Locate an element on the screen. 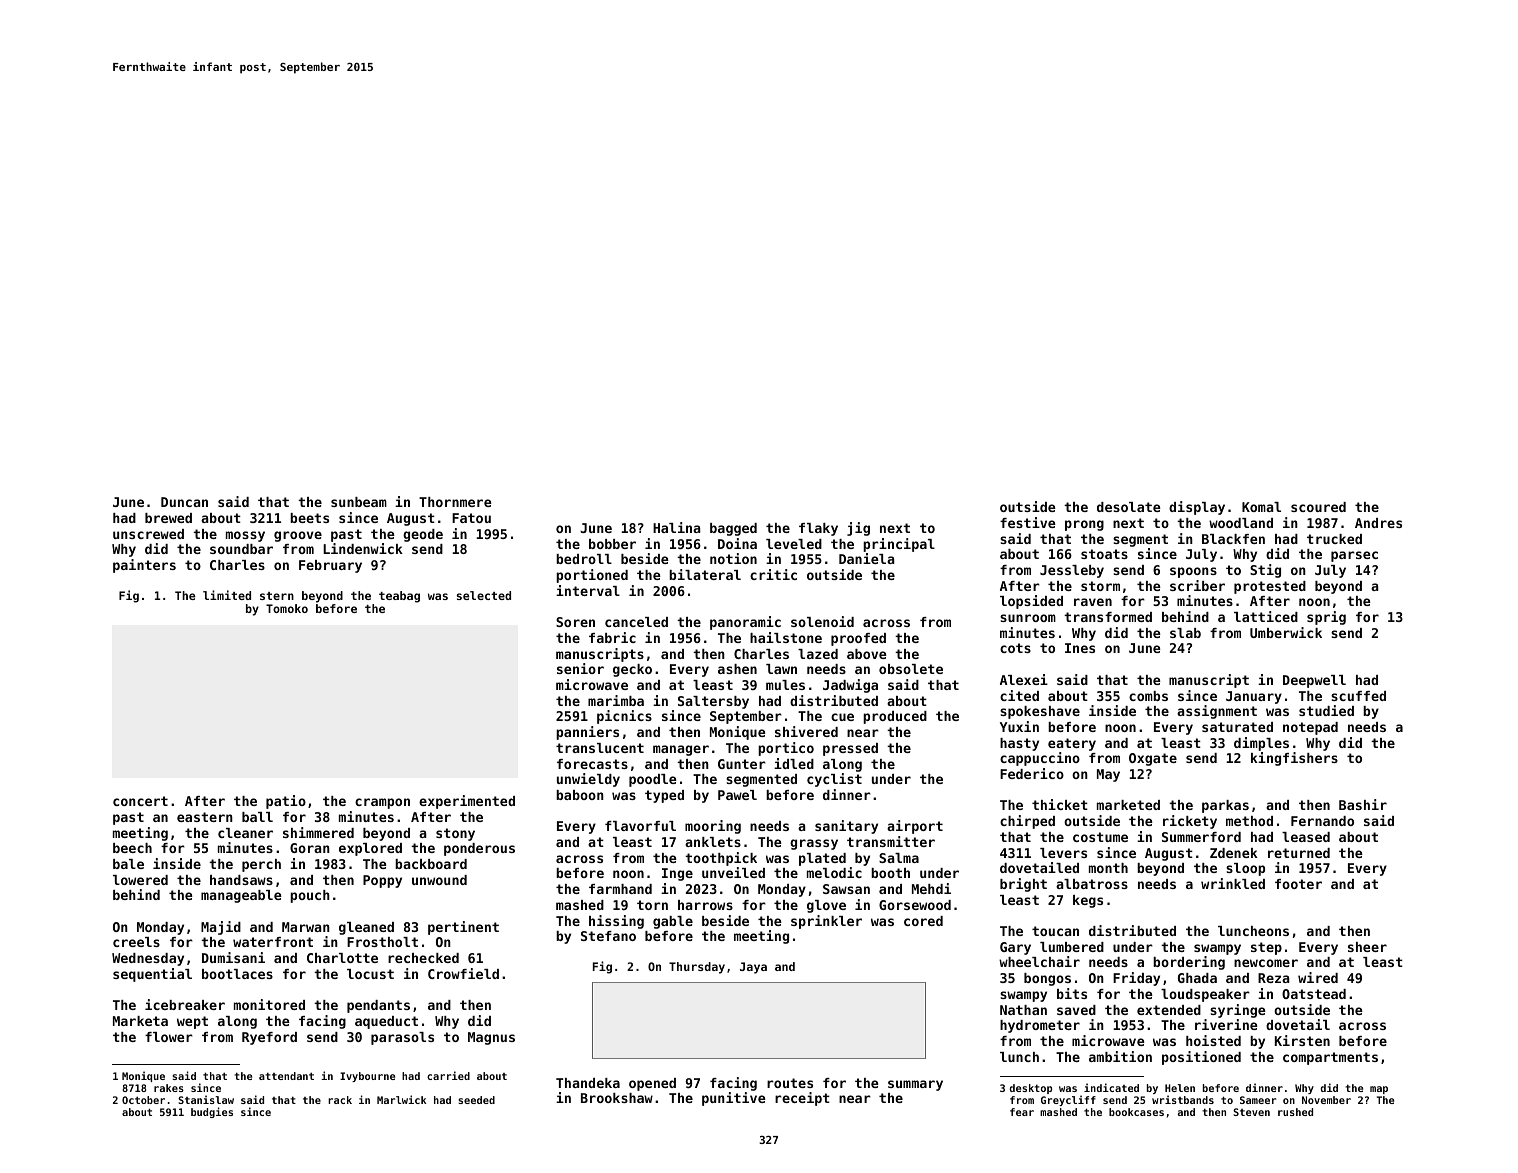 The height and width of the screenshot is (1173, 1518). harrows is located at coordinates (705, 905).
